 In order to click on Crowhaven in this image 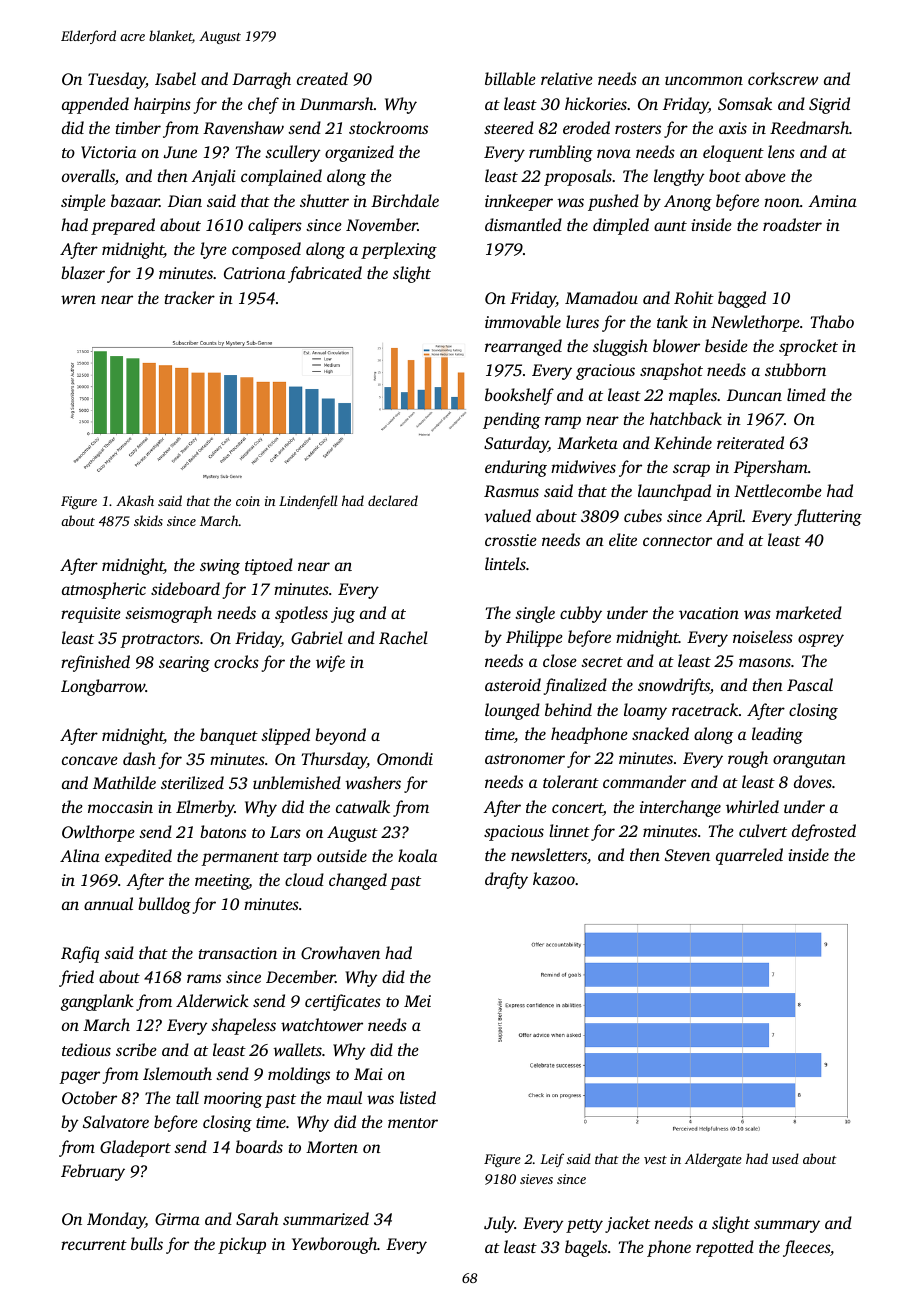, I will do `click(340, 953)`.
